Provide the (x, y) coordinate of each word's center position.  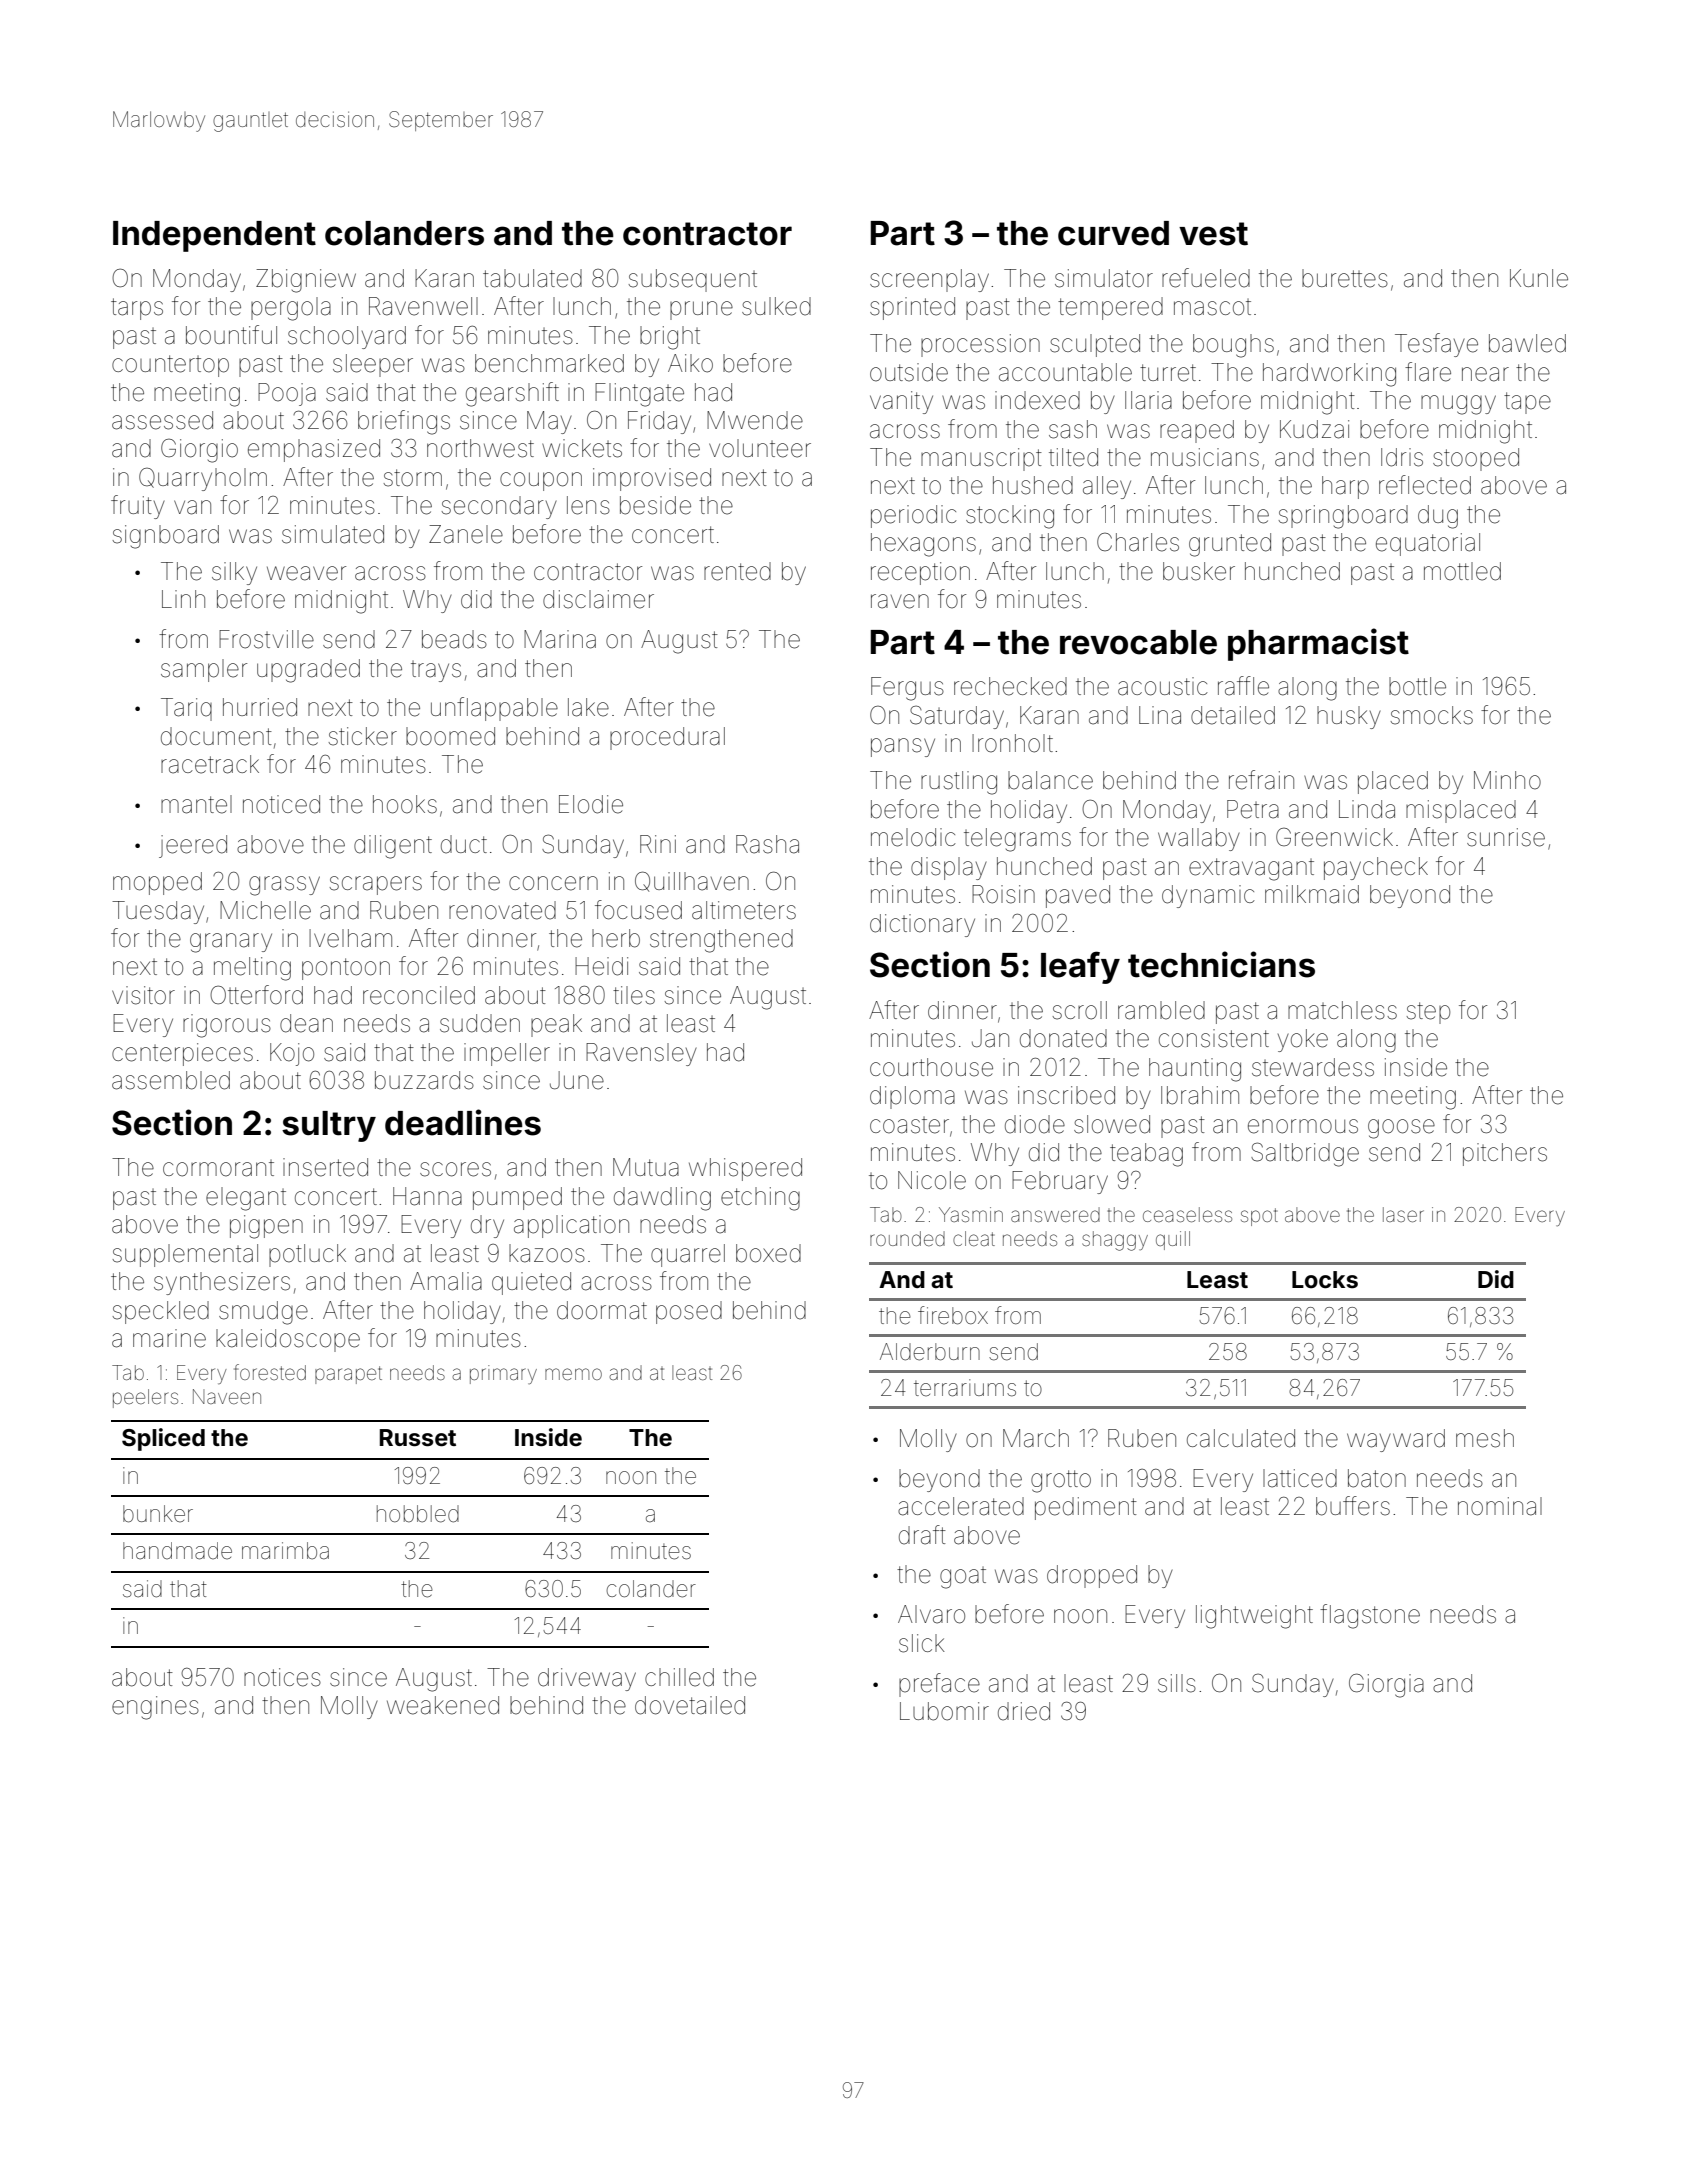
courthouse (931, 1067)
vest (1213, 234)
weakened (443, 1705)
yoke (1303, 1040)
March (1036, 1438)
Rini (658, 844)
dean (306, 1023)
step (1428, 1013)
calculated (1241, 1438)
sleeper (373, 365)
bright (670, 338)
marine (169, 1338)
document (216, 736)
